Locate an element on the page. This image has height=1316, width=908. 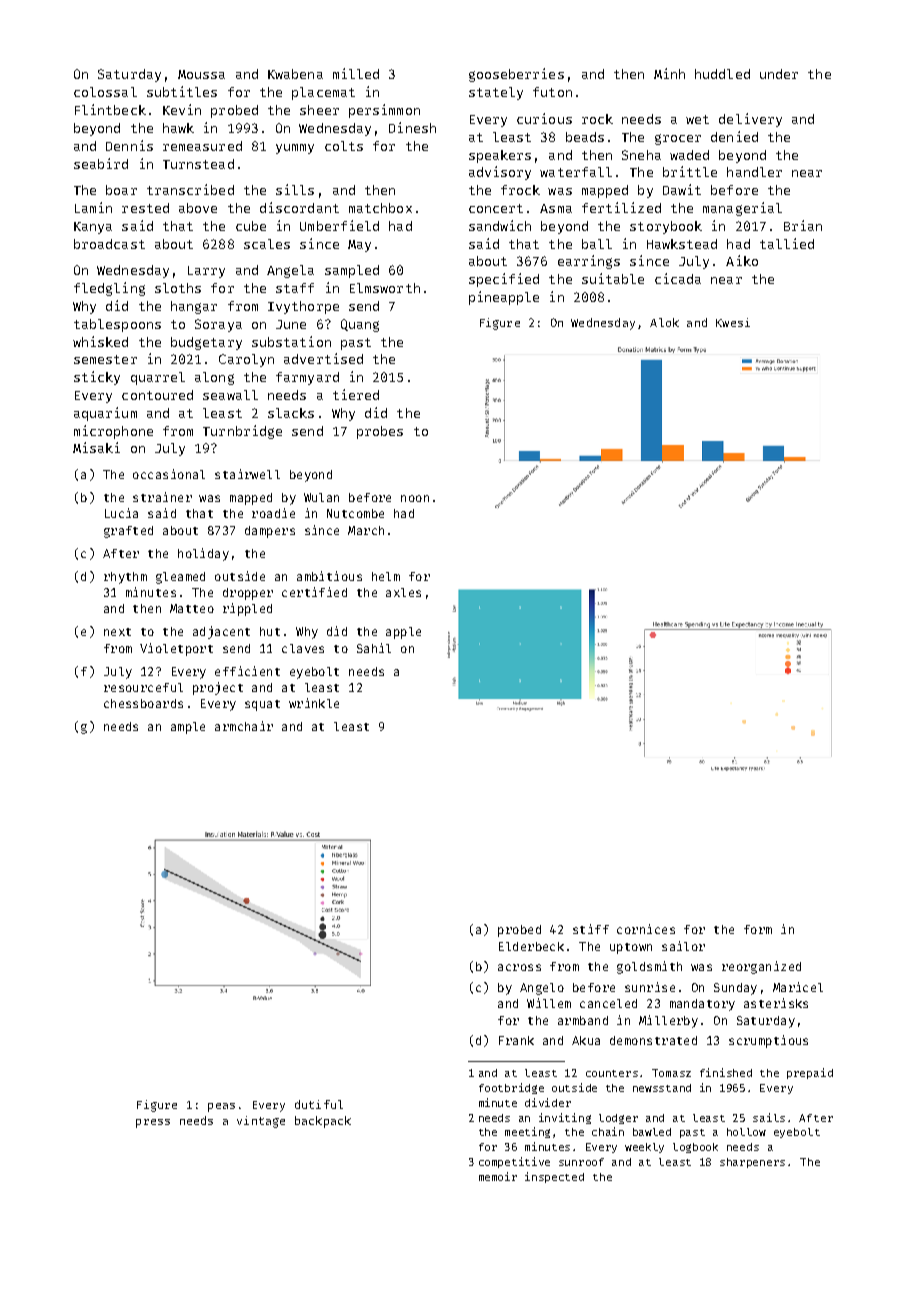
axles is located at coordinates (403, 592).
